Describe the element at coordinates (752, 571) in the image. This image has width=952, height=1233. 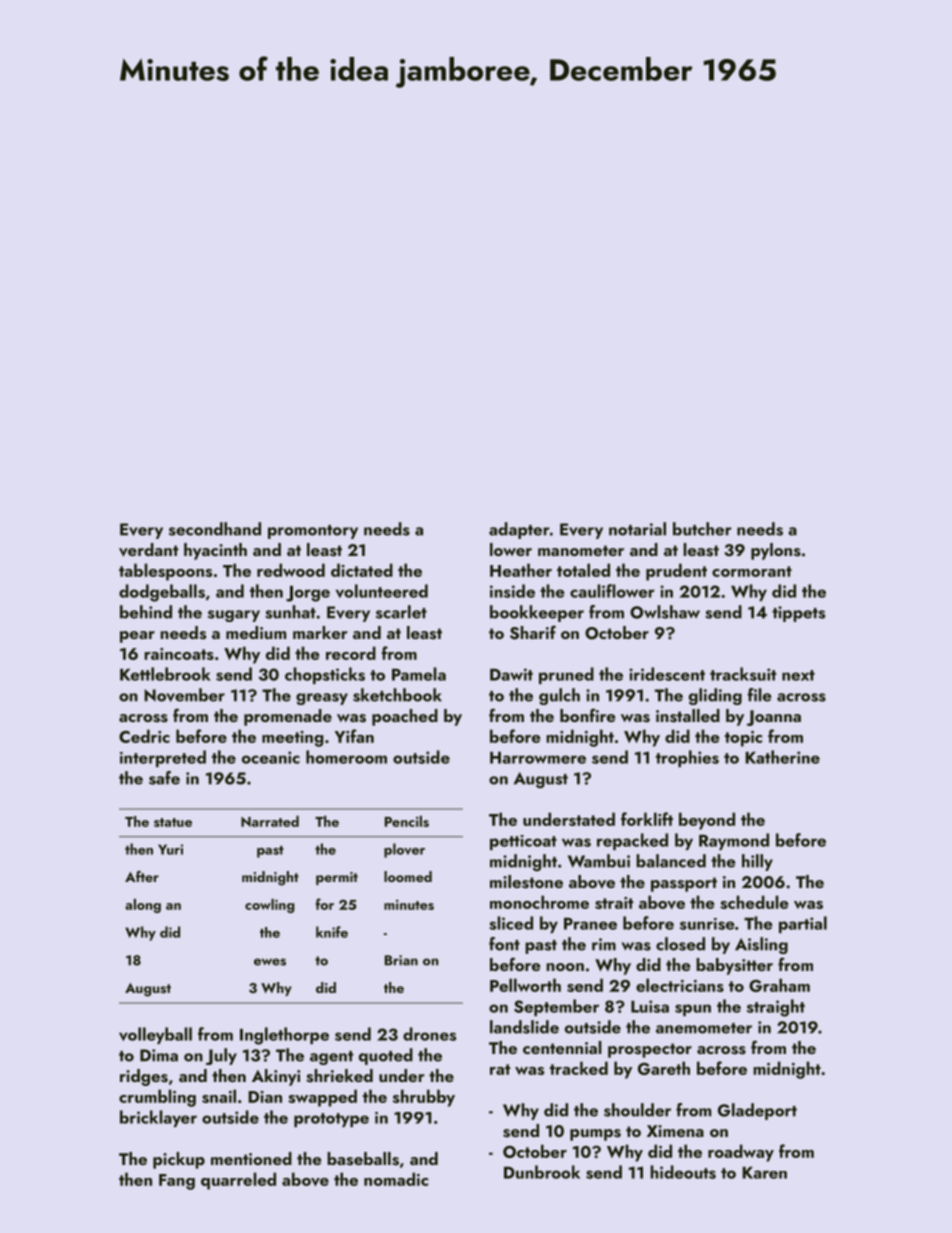
I see `cormorant` at that location.
